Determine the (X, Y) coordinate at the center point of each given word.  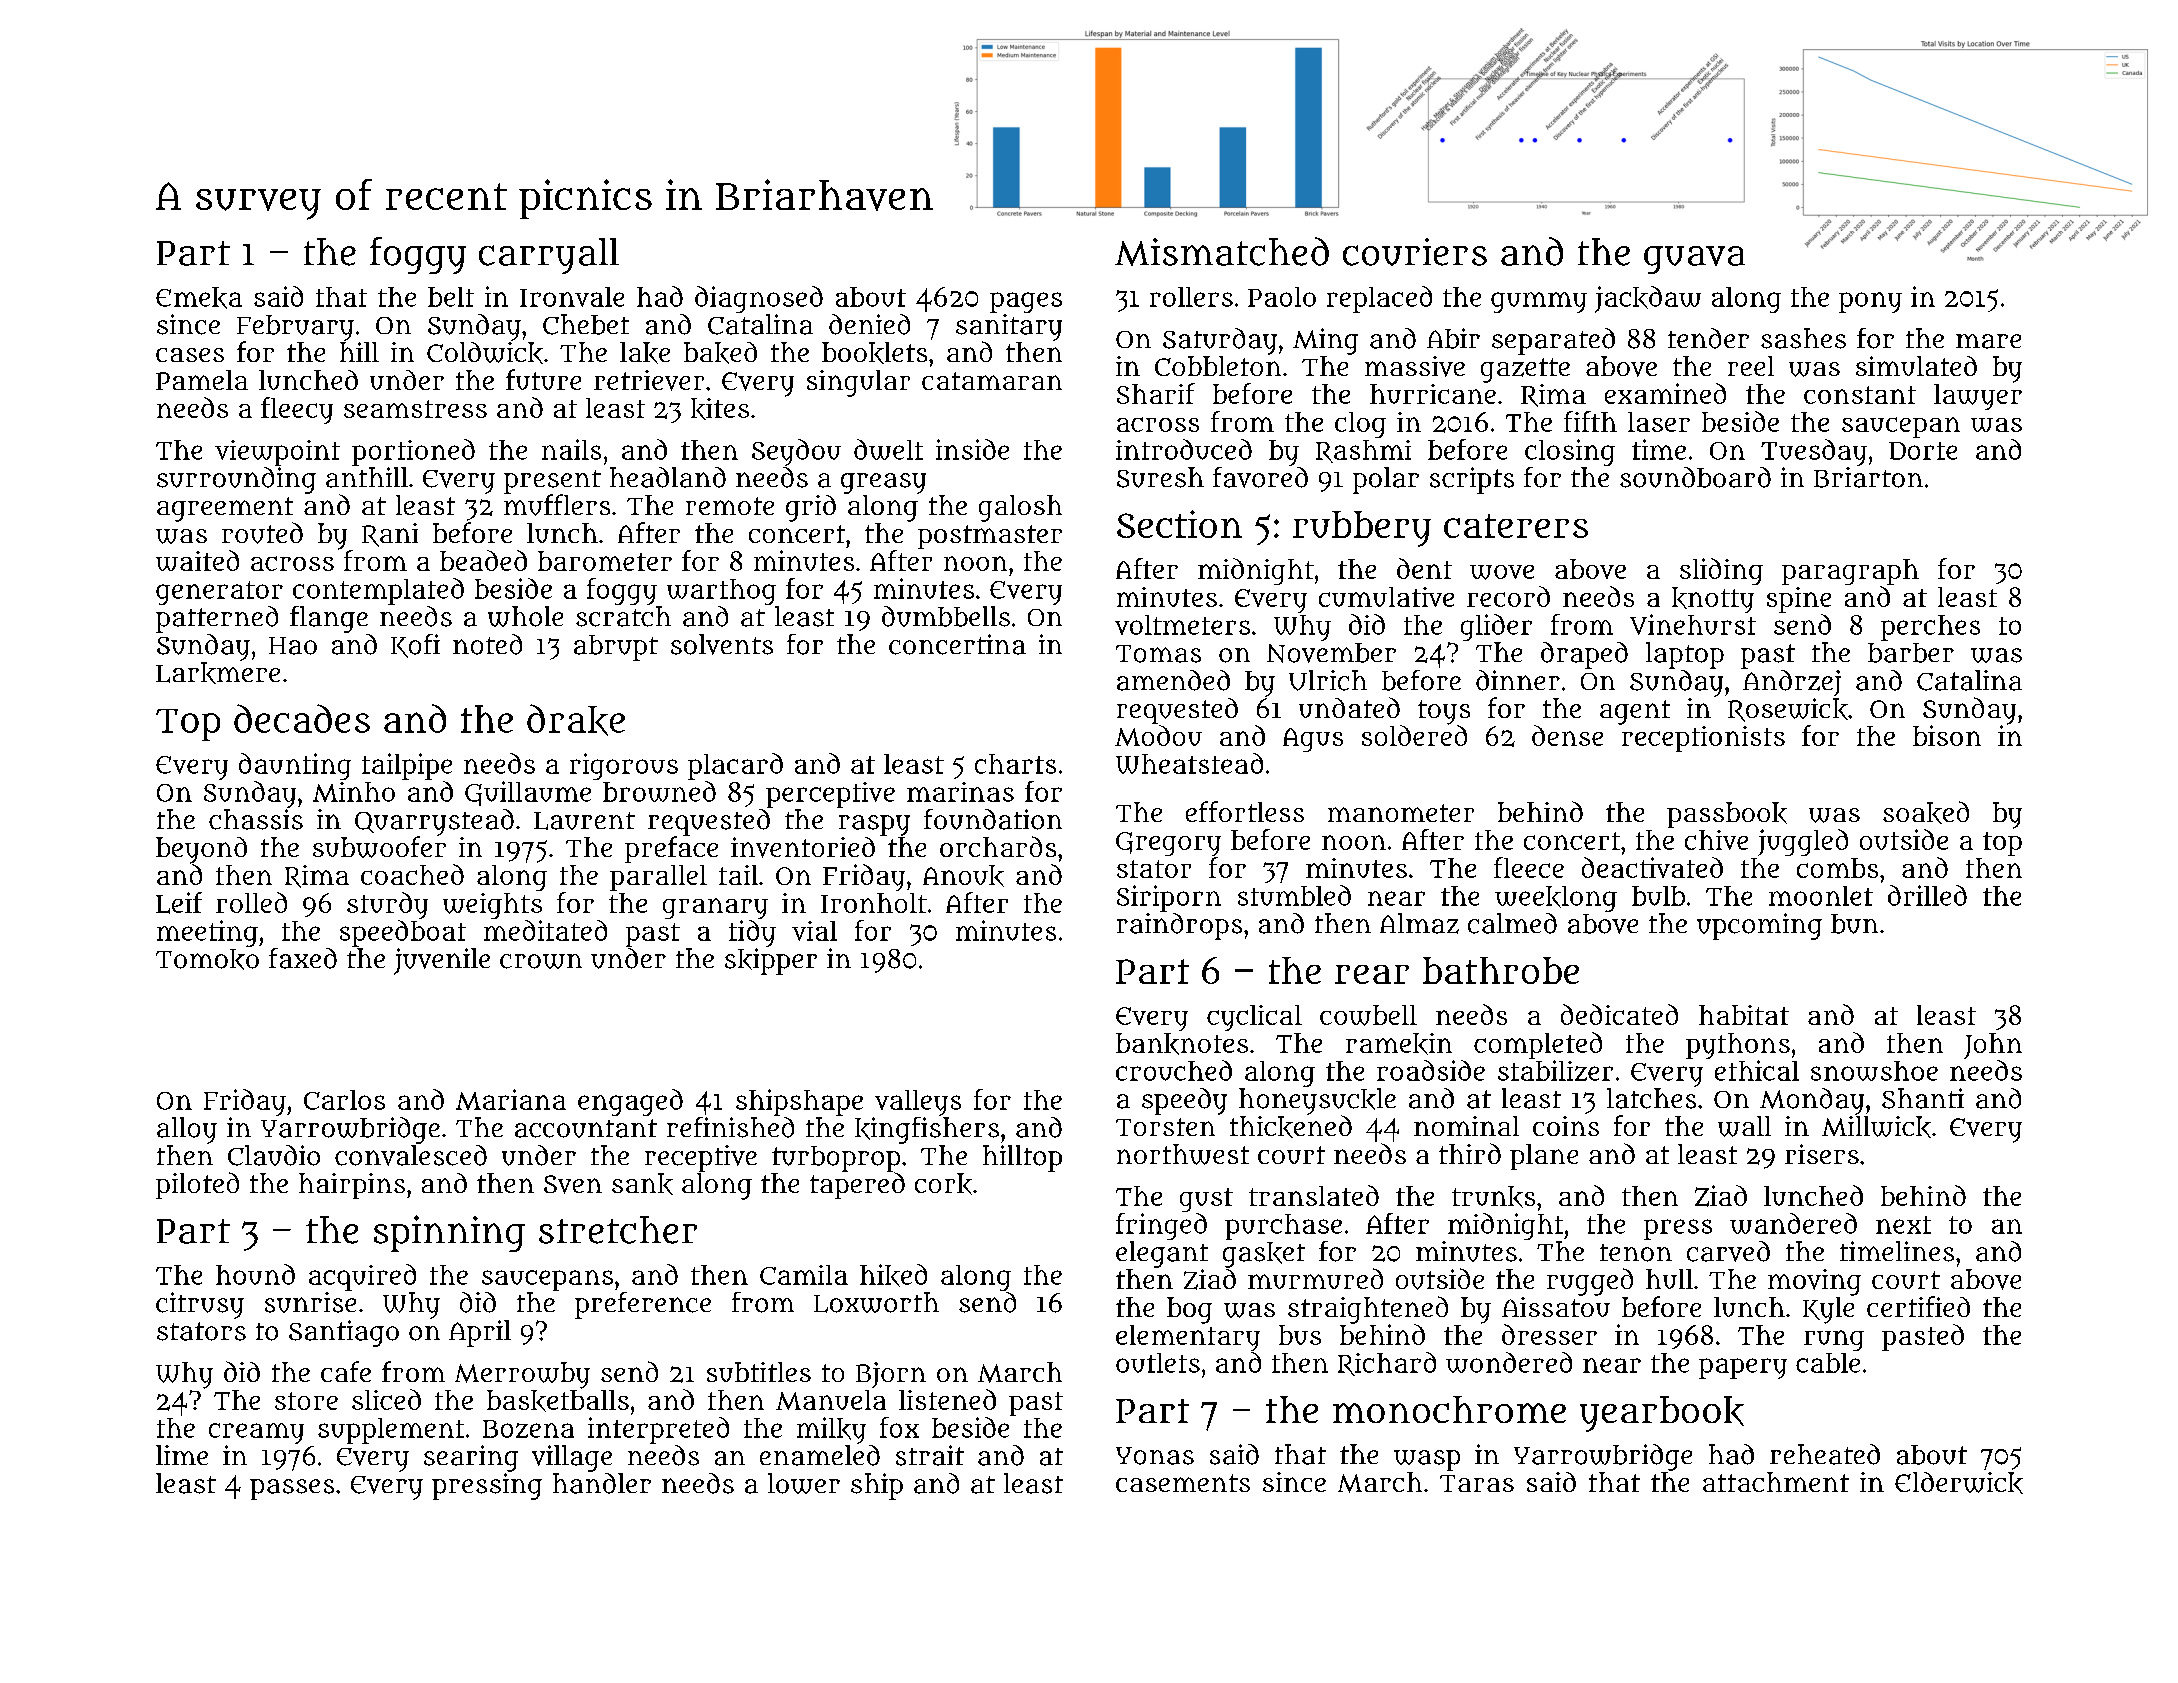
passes (292, 1489)
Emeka (199, 298)
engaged (630, 1102)
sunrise (310, 1302)
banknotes (1182, 1044)
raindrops (1179, 926)
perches (1930, 628)
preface (671, 849)
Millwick (1876, 1127)
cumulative (1386, 597)
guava (1694, 260)
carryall (549, 256)
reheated (1825, 1454)
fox (899, 1427)
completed (1538, 1045)
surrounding (236, 480)
